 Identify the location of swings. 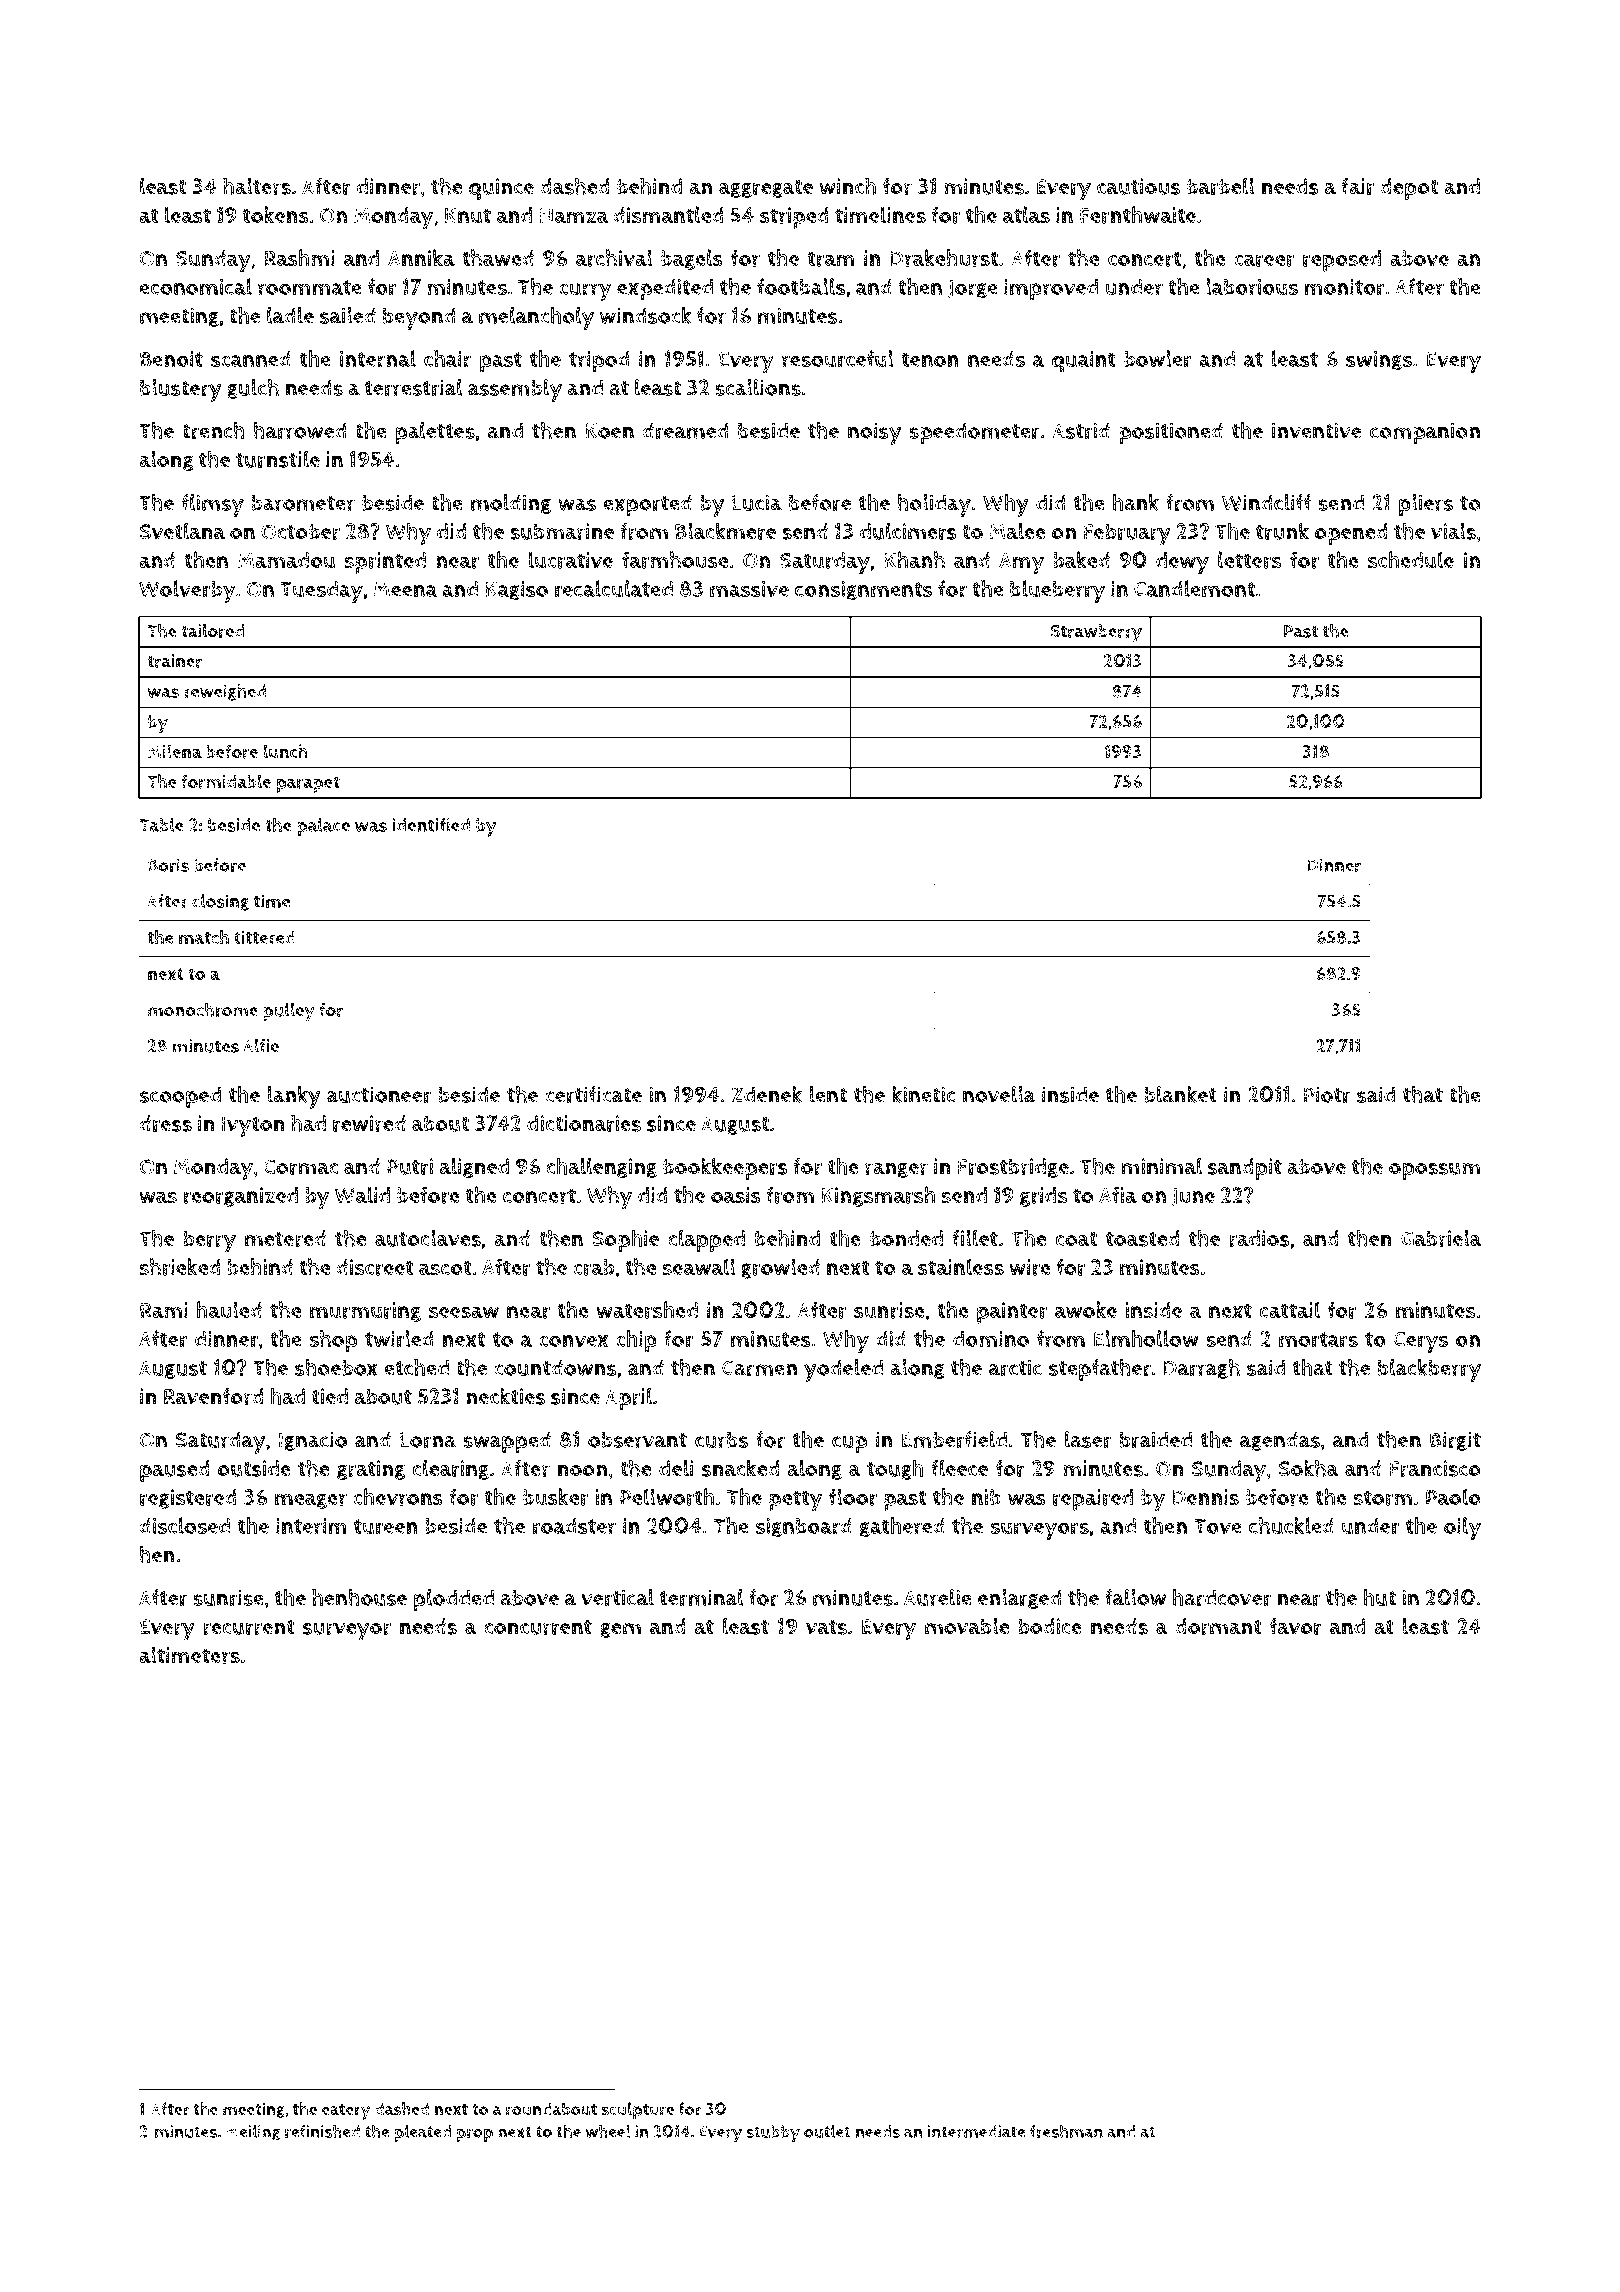
(1379, 361).
